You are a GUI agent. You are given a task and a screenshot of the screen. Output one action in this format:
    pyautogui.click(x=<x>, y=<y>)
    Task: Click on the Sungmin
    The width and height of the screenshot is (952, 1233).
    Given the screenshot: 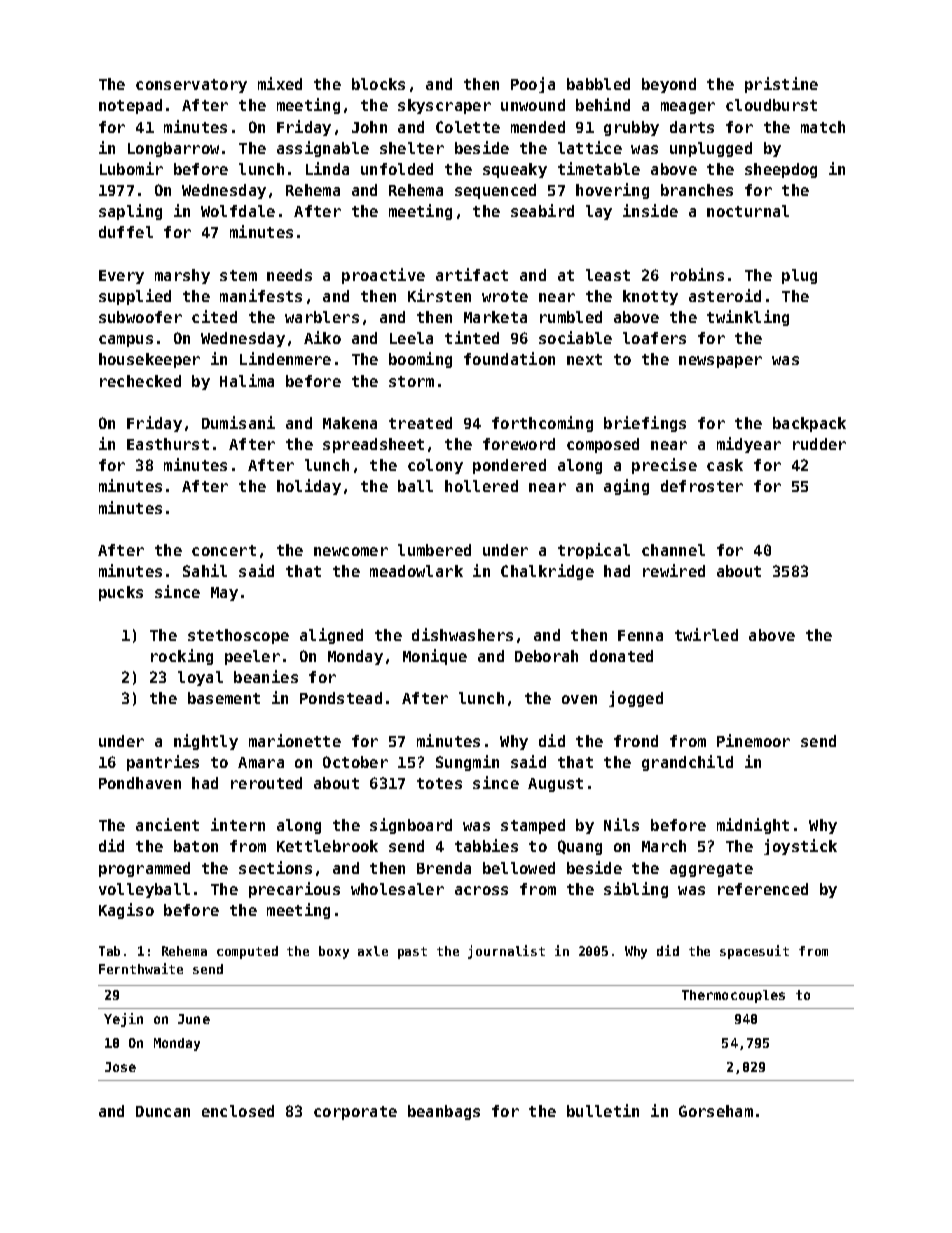 What is the action you would take?
    pyautogui.click(x=467, y=763)
